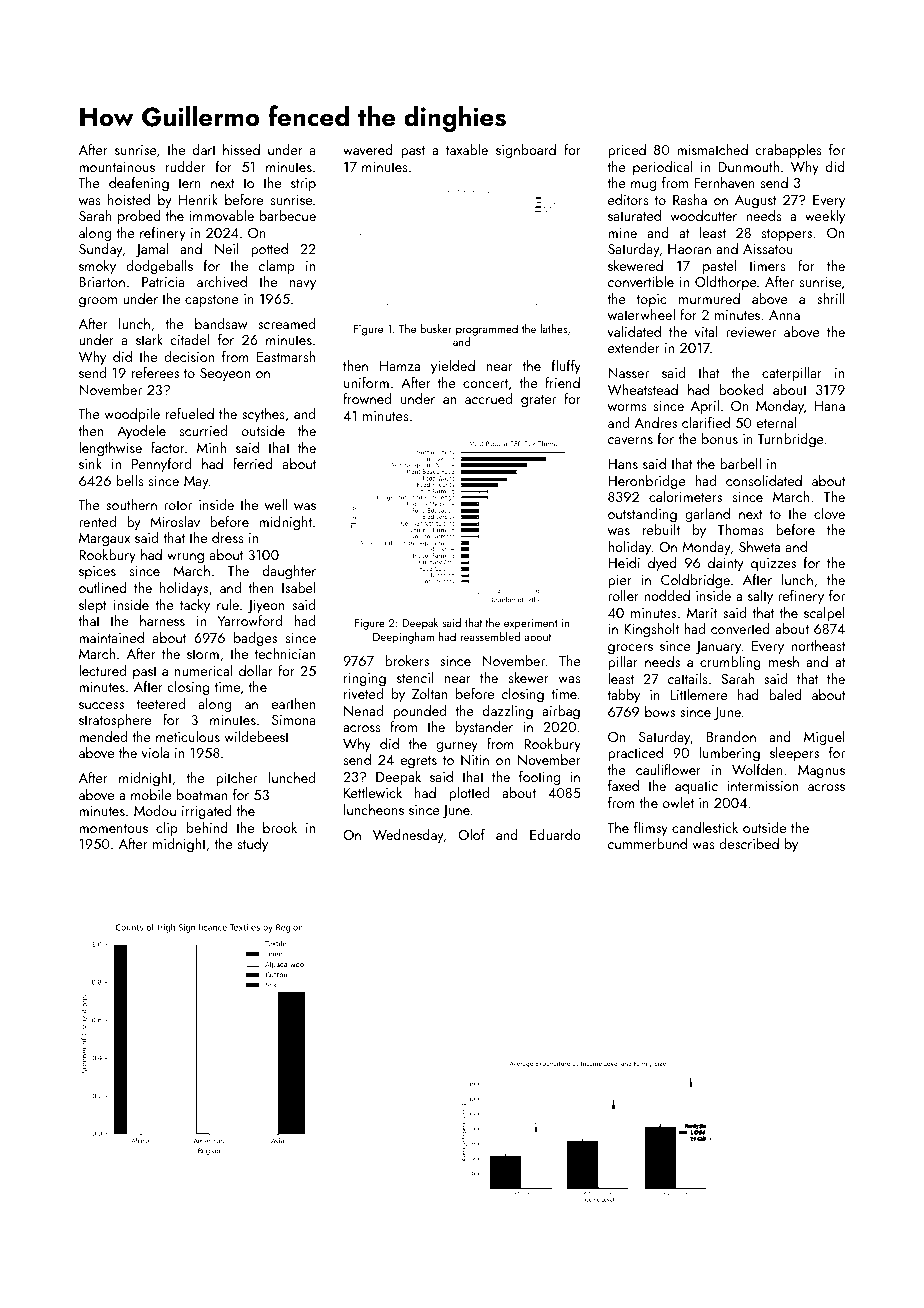 The image size is (924, 1308). I want to click on Heronbridge, so click(647, 482).
